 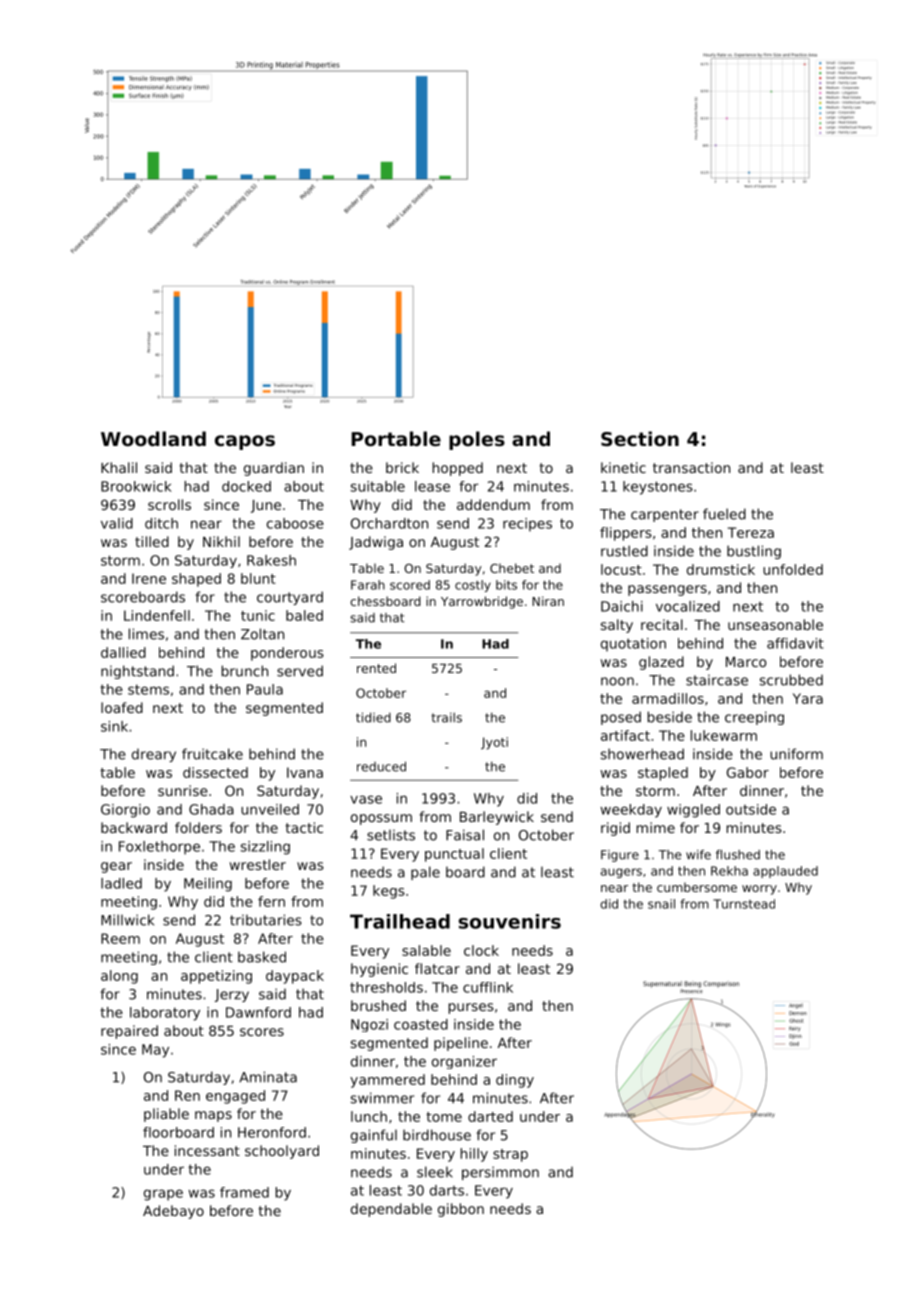 What do you see at coordinates (295, 523) in the screenshot?
I see `caboose` at bounding box center [295, 523].
